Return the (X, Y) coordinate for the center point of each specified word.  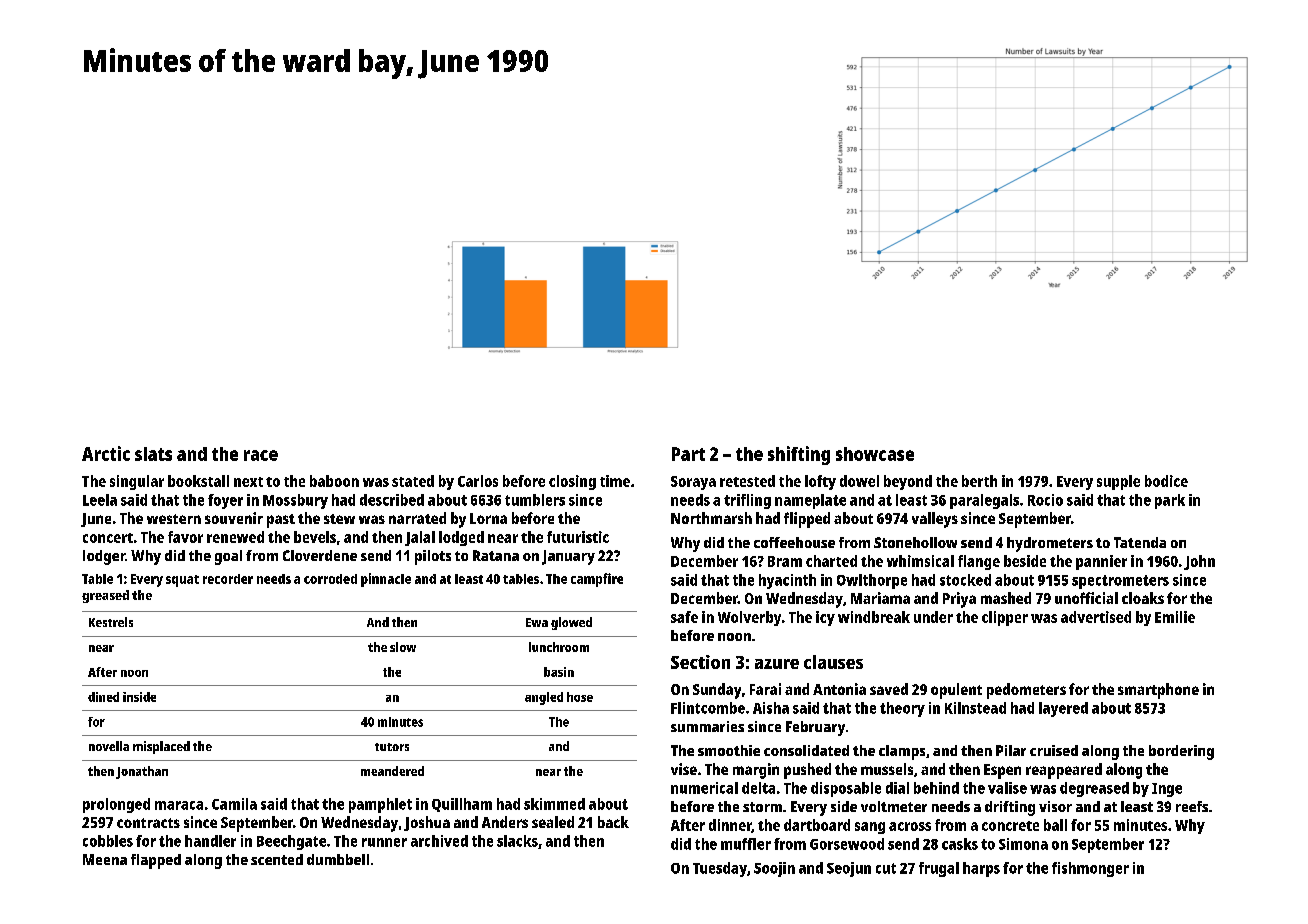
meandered (392, 771)
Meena (105, 859)
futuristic (578, 537)
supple (1118, 482)
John (1199, 562)
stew (339, 519)
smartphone (1158, 691)
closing (572, 482)
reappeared (1064, 771)
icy (825, 618)
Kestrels (111, 622)
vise (684, 769)
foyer (225, 501)
